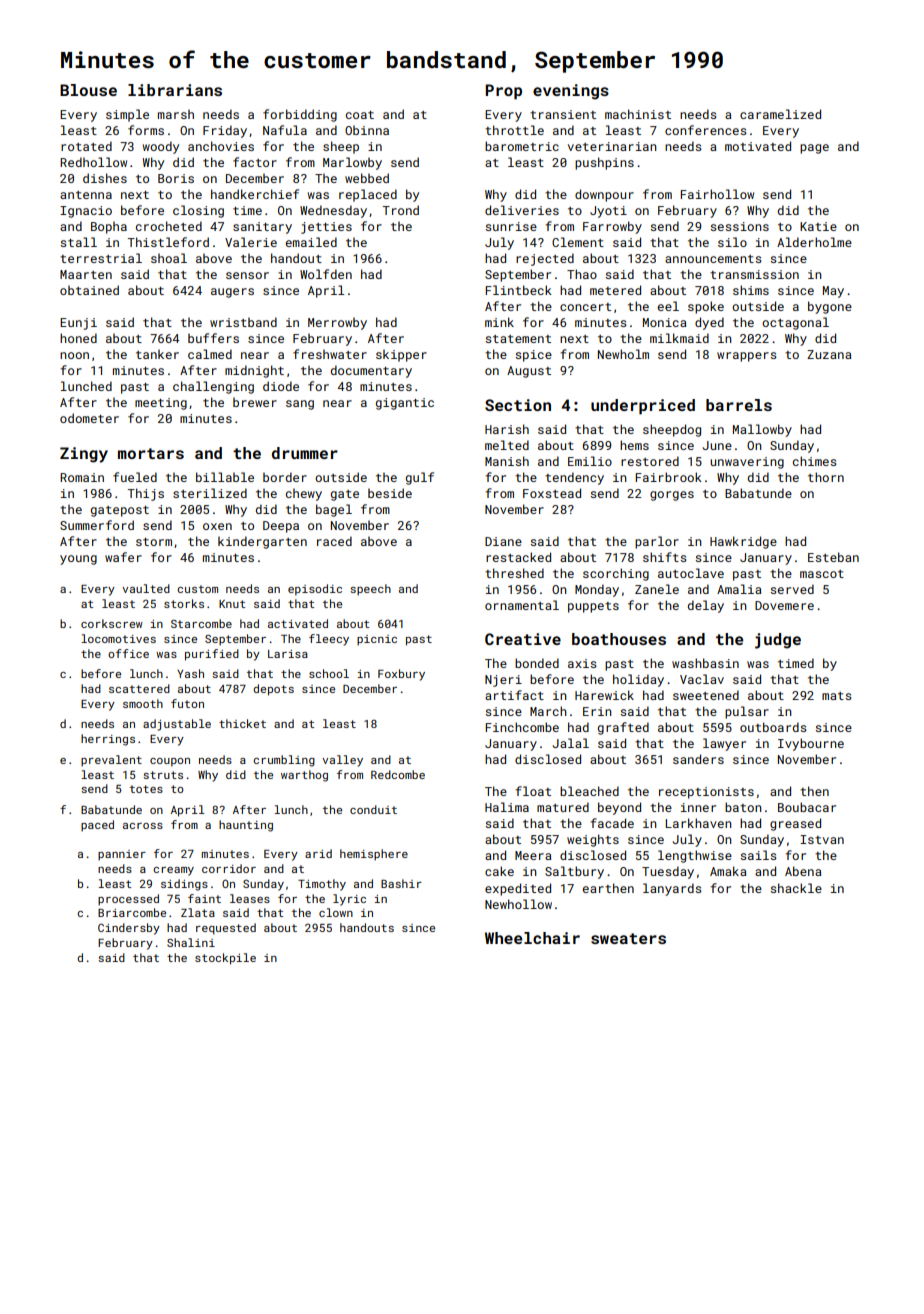 This screenshot has width=924, height=1314. Describe the element at coordinates (225, 959) in the screenshot. I see `stockpile` at that location.
